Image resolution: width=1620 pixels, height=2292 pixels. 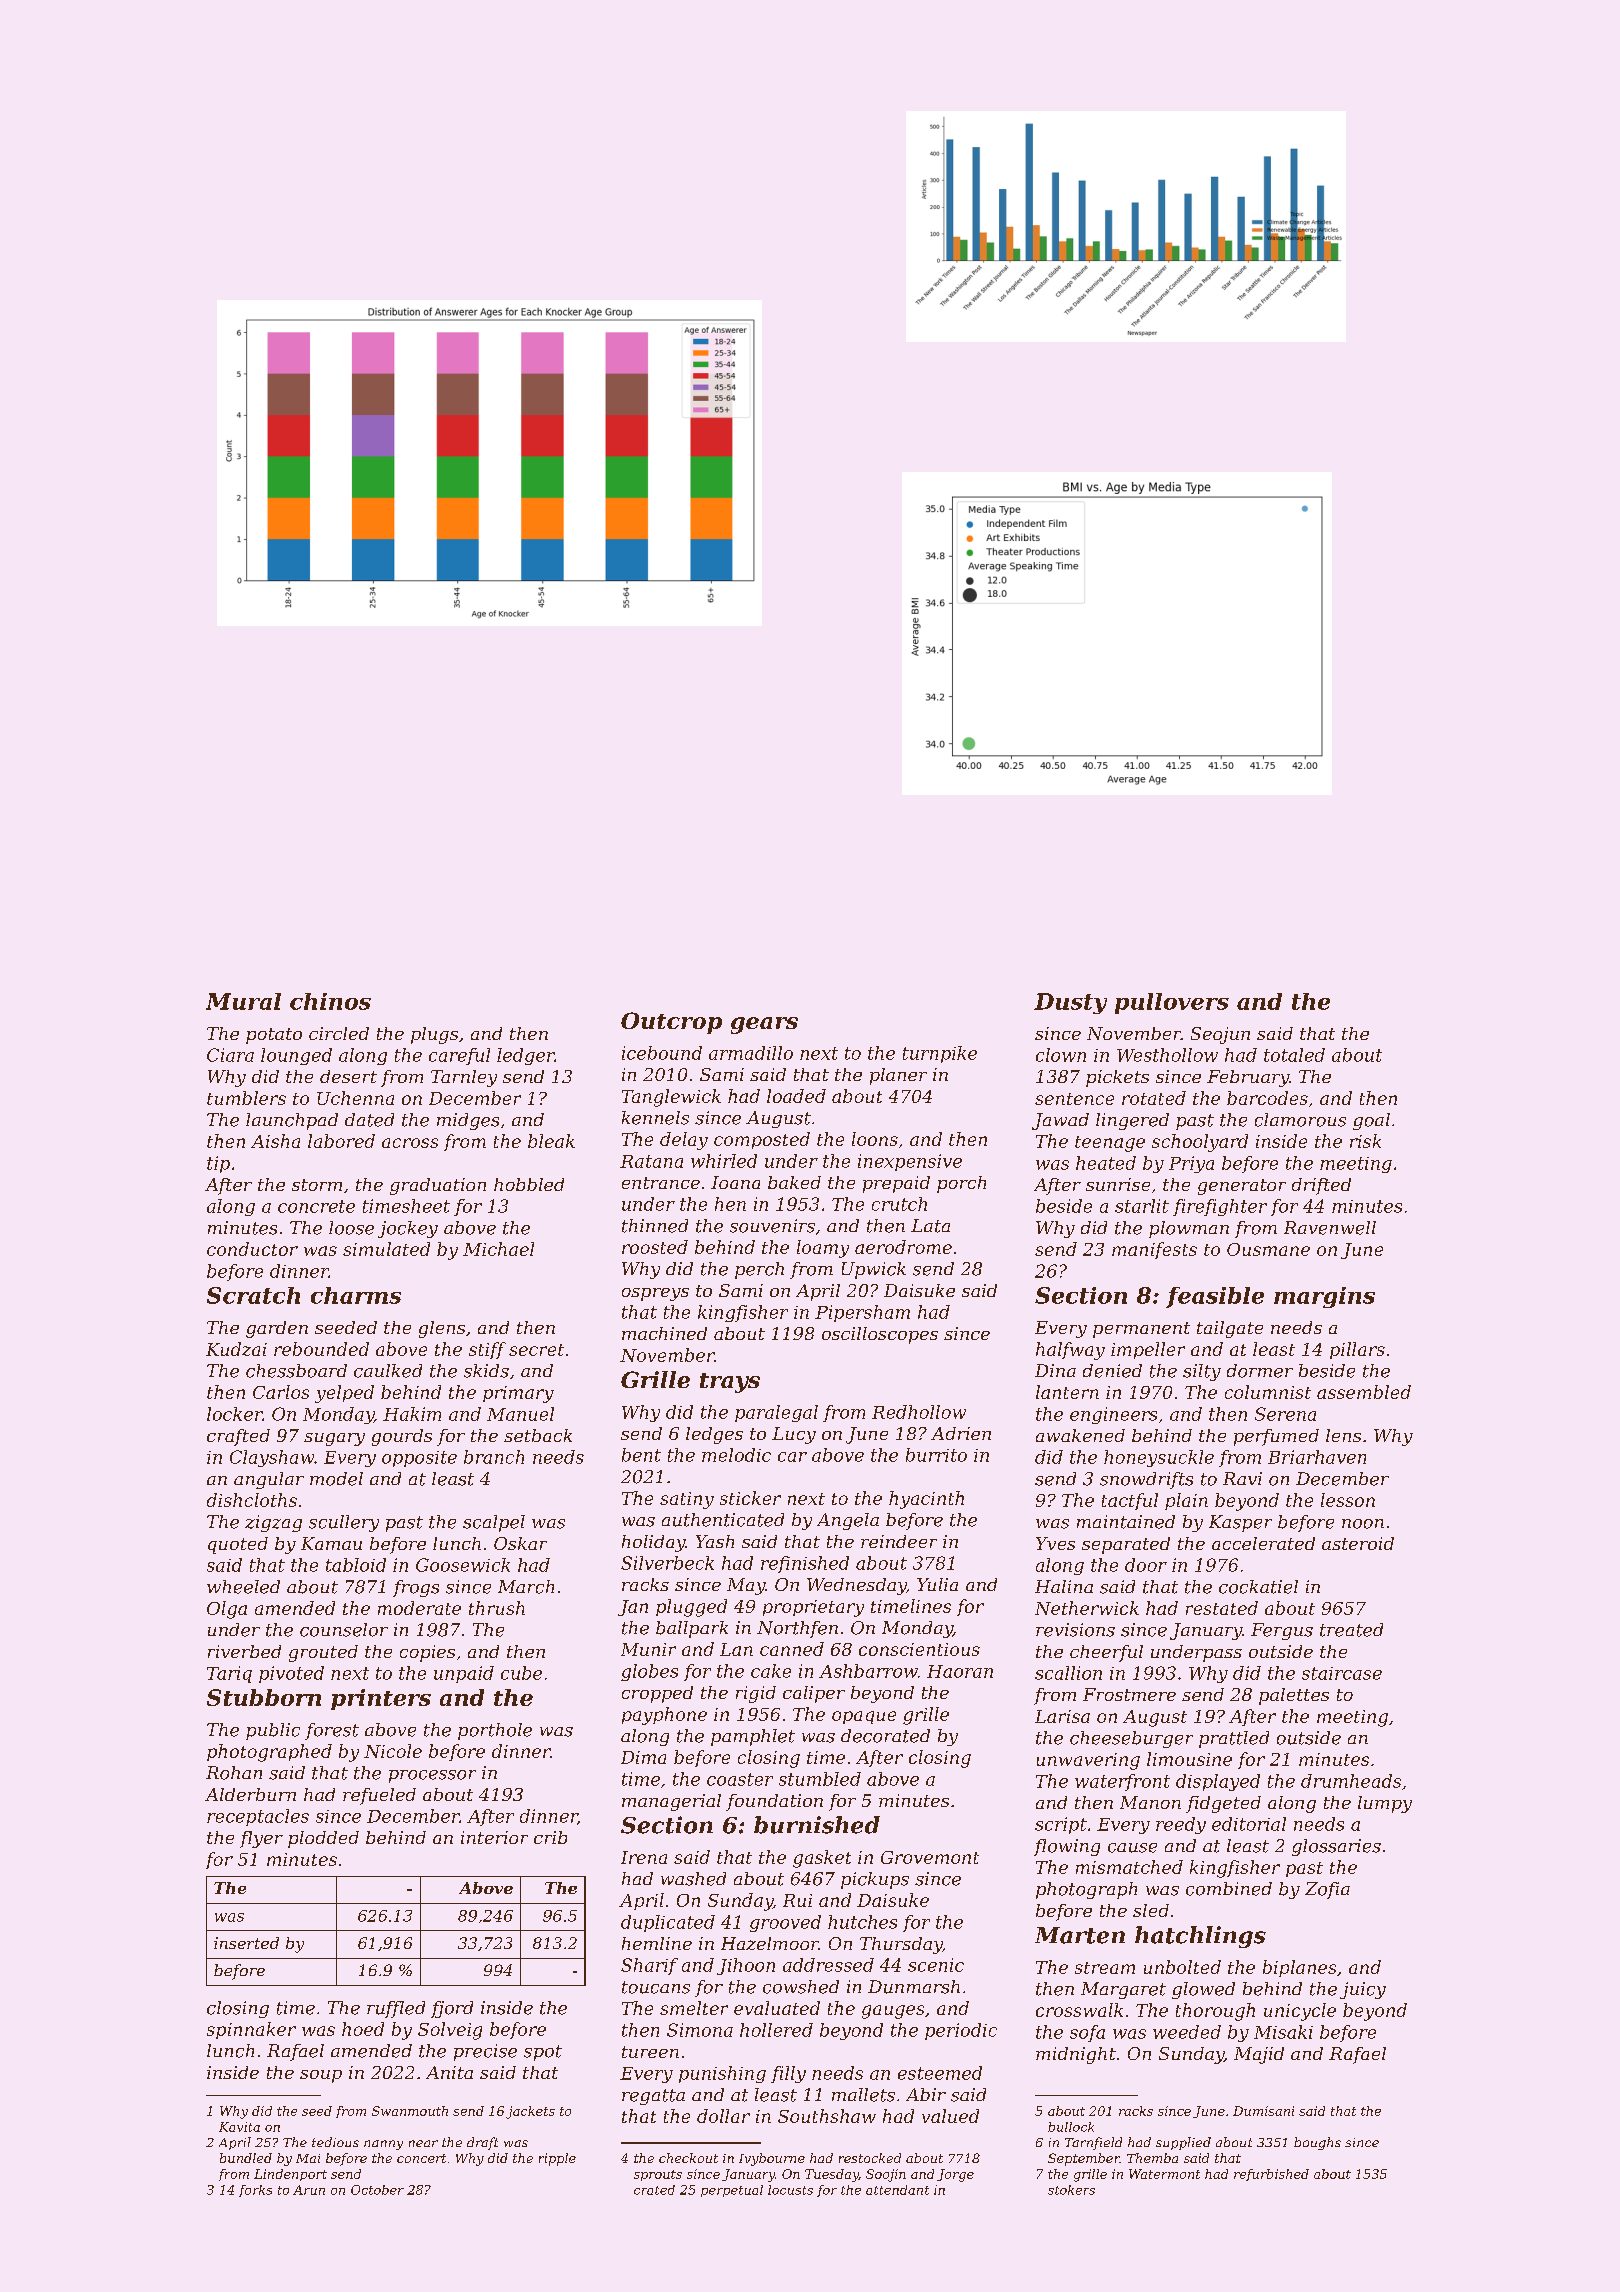 I want to click on manifests, so click(x=1154, y=1250).
